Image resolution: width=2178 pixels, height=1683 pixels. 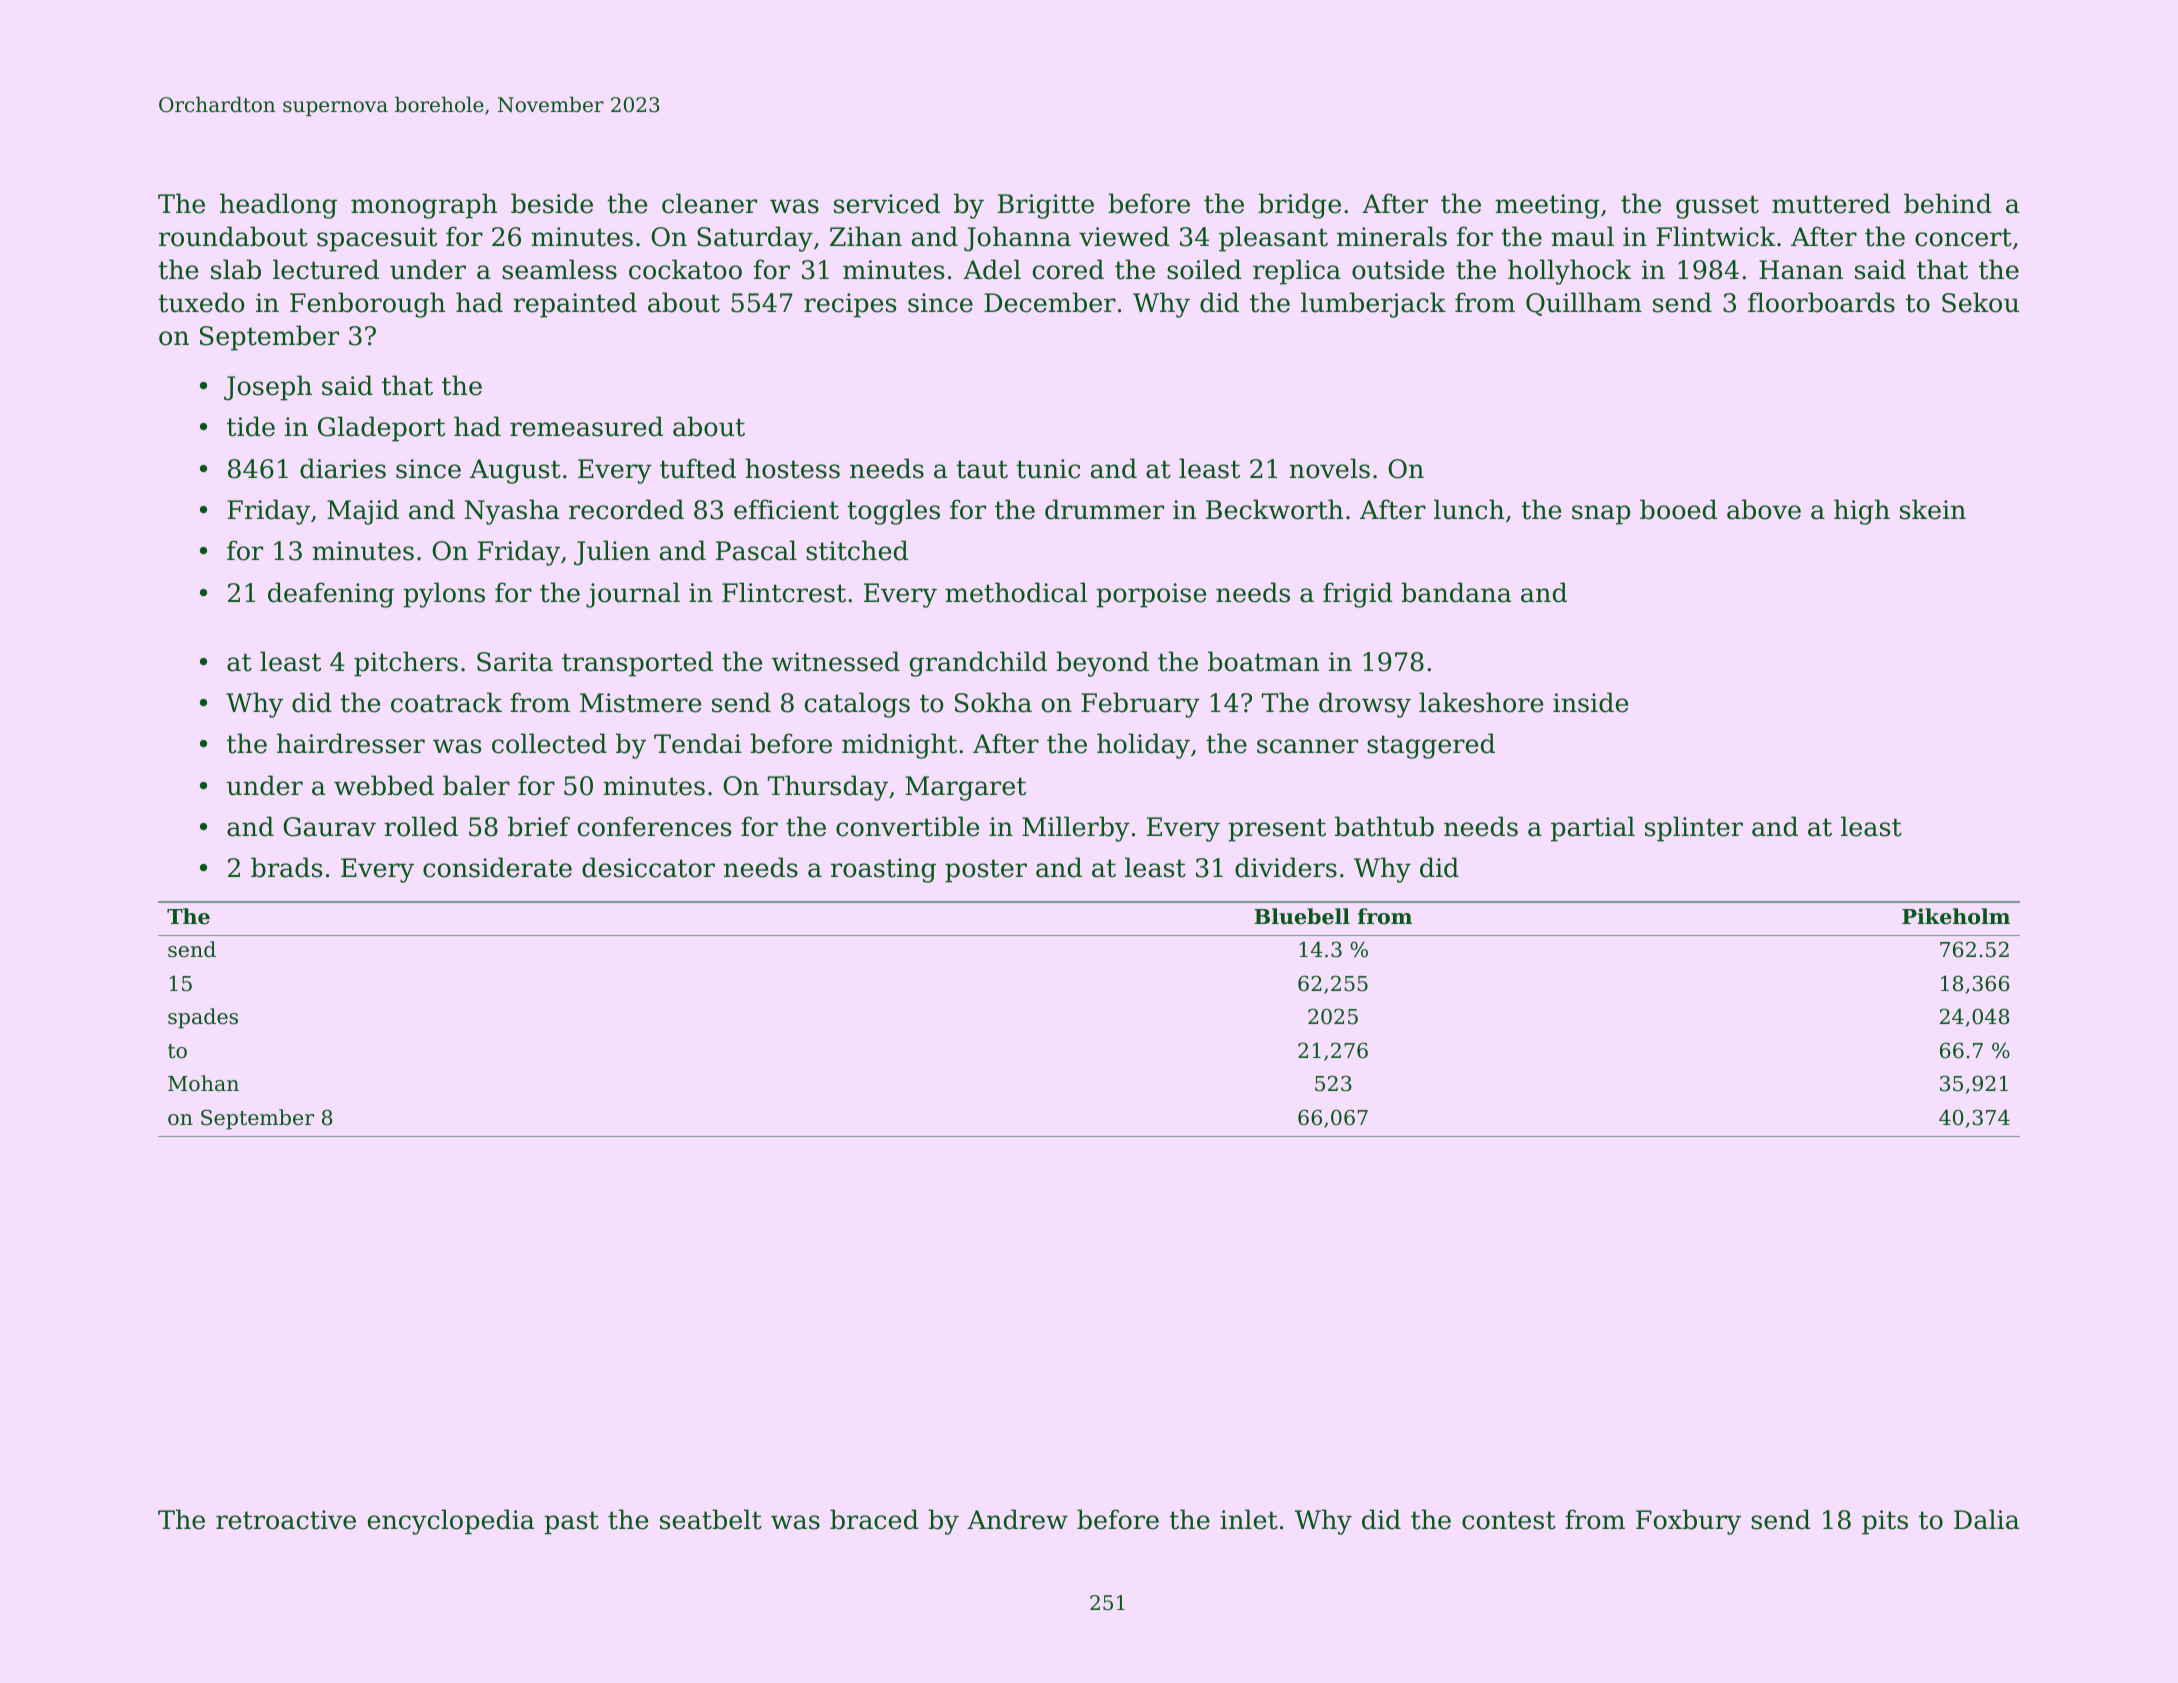 What do you see at coordinates (1933, 509) in the screenshot?
I see `skein` at bounding box center [1933, 509].
